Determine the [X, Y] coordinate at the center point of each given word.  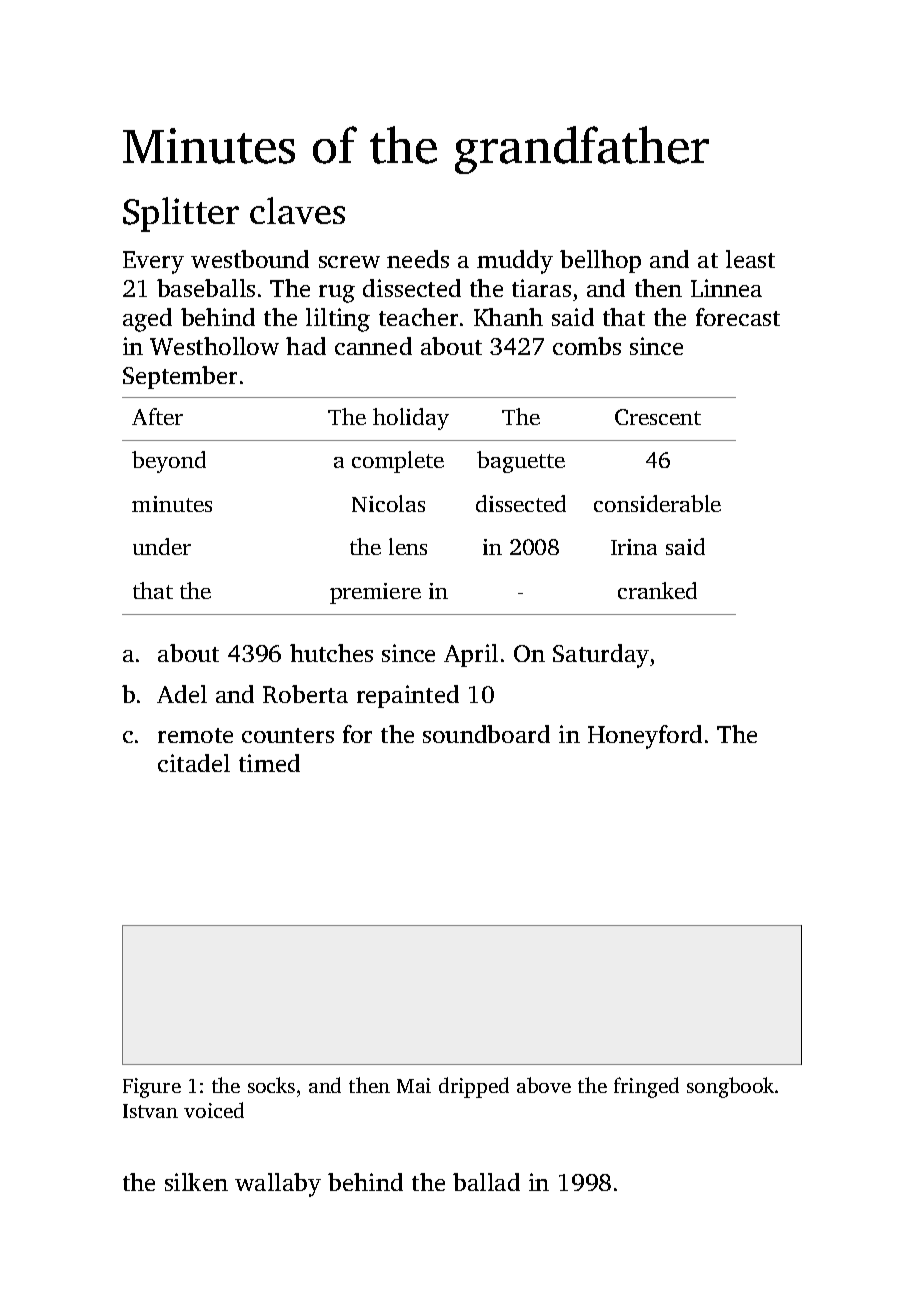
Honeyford [645, 737]
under [162, 546]
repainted [408, 696]
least [750, 259]
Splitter [181, 214]
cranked [657, 590]
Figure [152, 1088]
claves [297, 210]
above [544, 1085]
